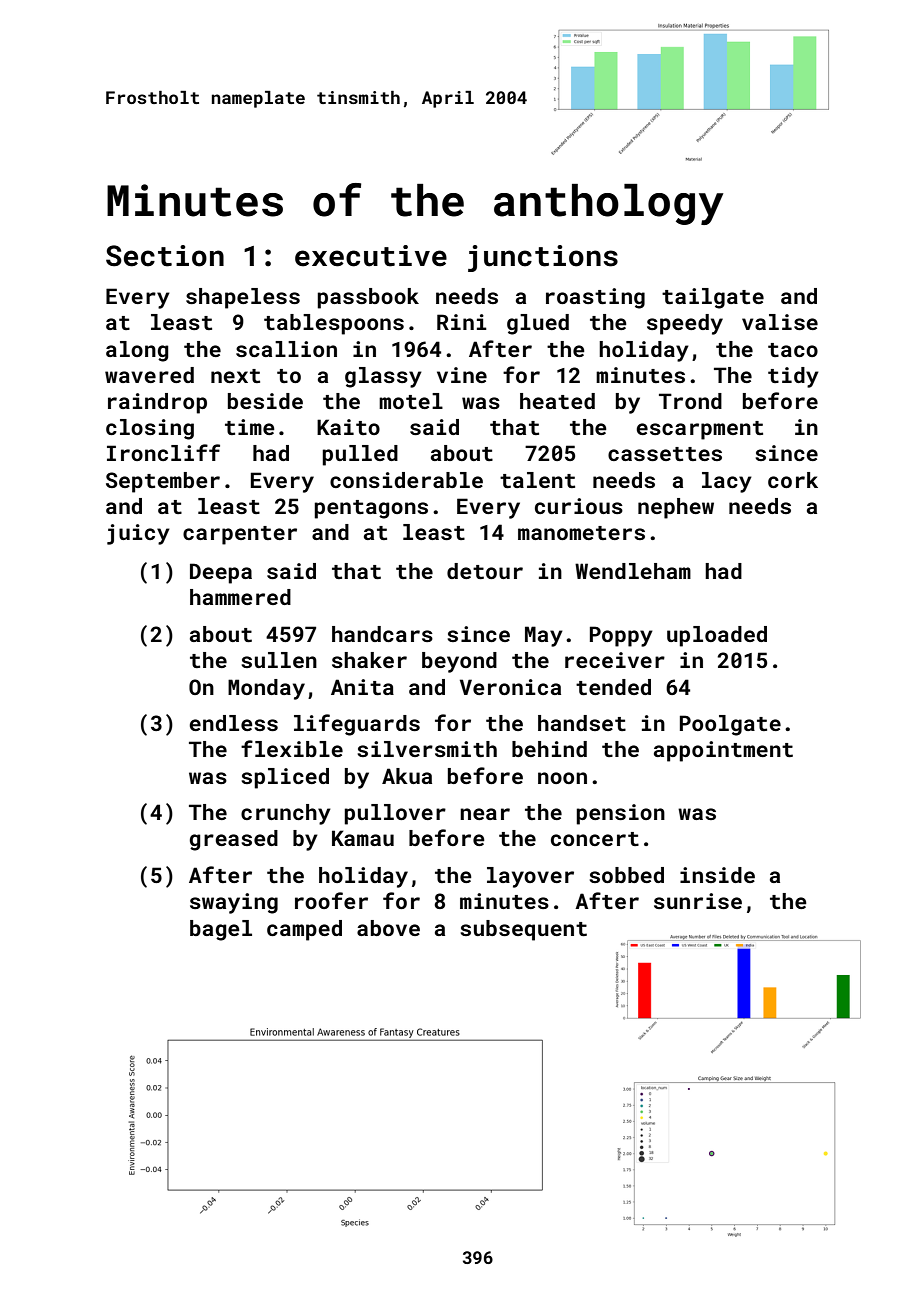  What do you see at coordinates (221, 930) in the screenshot?
I see `bagel` at bounding box center [221, 930].
